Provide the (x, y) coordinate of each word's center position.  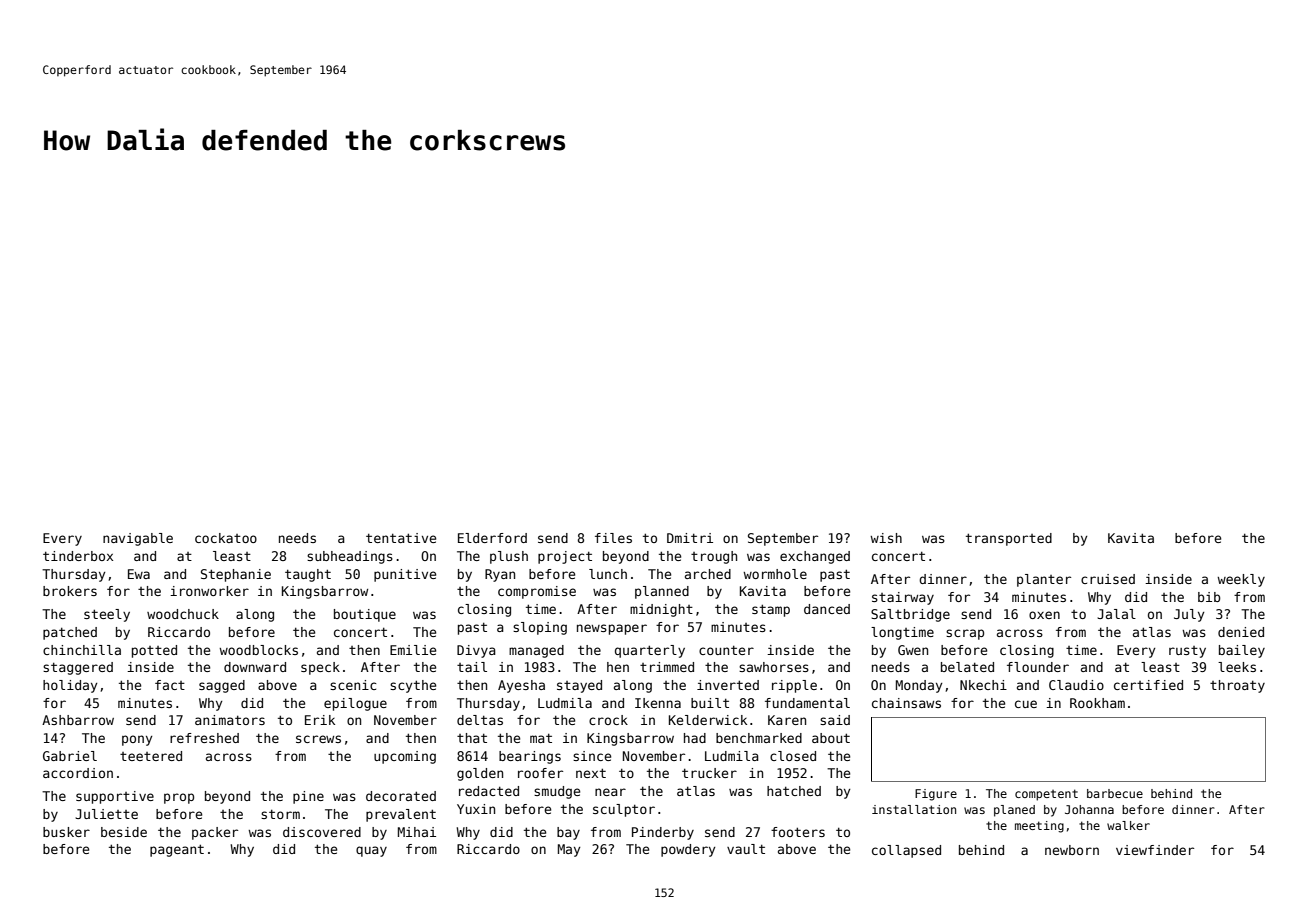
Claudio (1076, 685)
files (613, 538)
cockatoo (226, 538)
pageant (177, 850)
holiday (70, 686)
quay (371, 851)
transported (1009, 539)
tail (472, 667)
